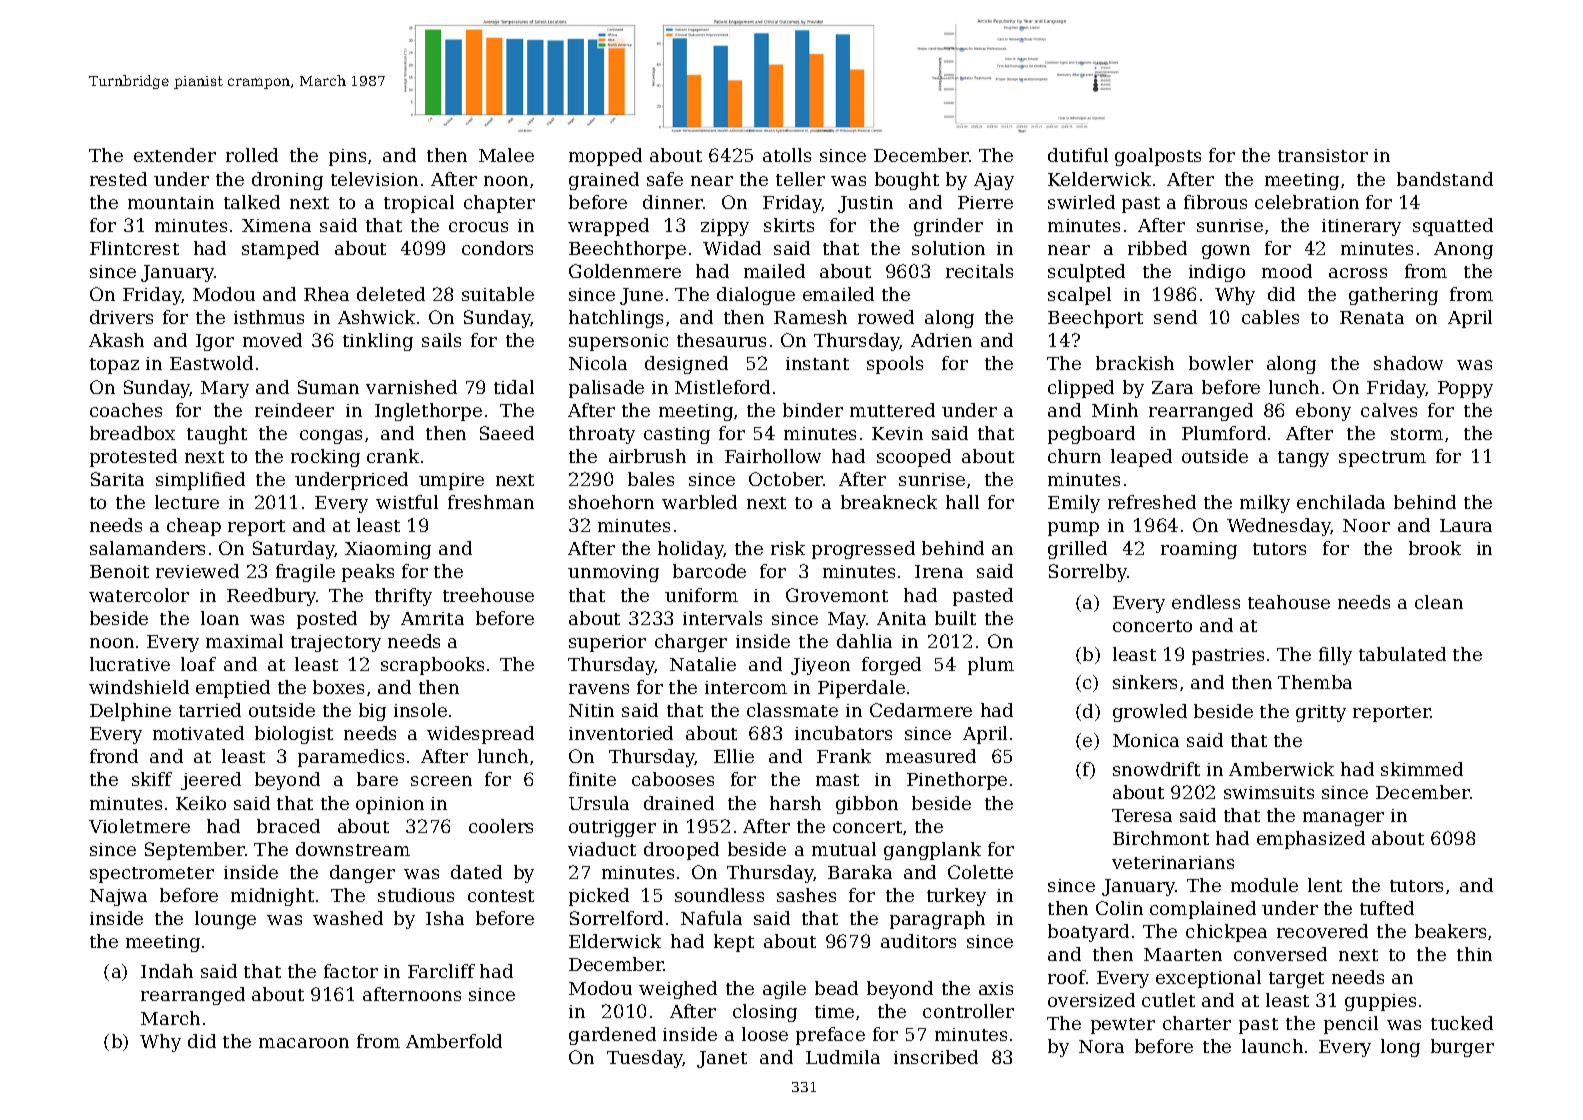  Describe the element at coordinates (167, 971) in the screenshot. I see `Indah` at that location.
